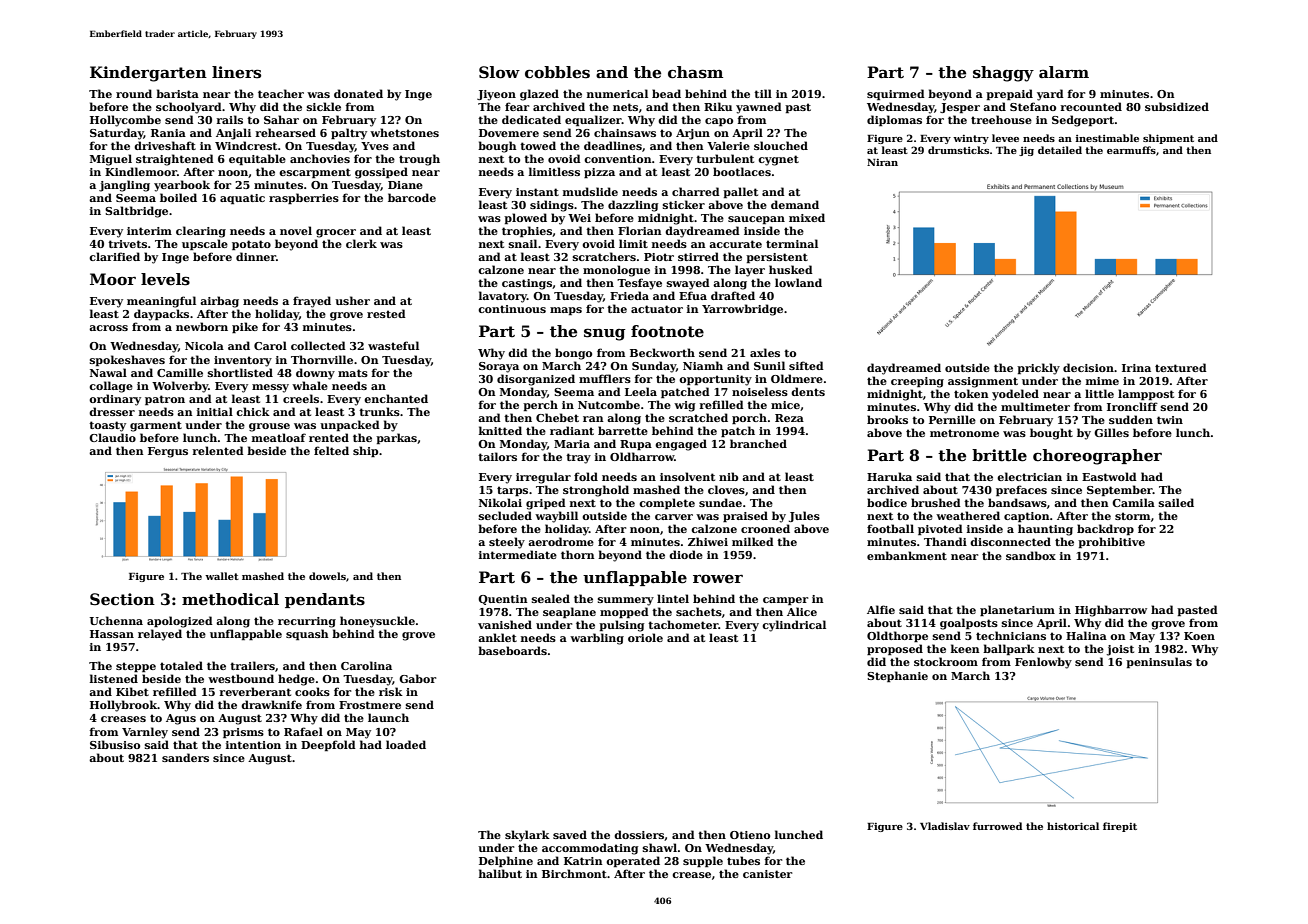  What do you see at coordinates (1003, 74) in the image?
I see `shaggy` at bounding box center [1003, 74].
